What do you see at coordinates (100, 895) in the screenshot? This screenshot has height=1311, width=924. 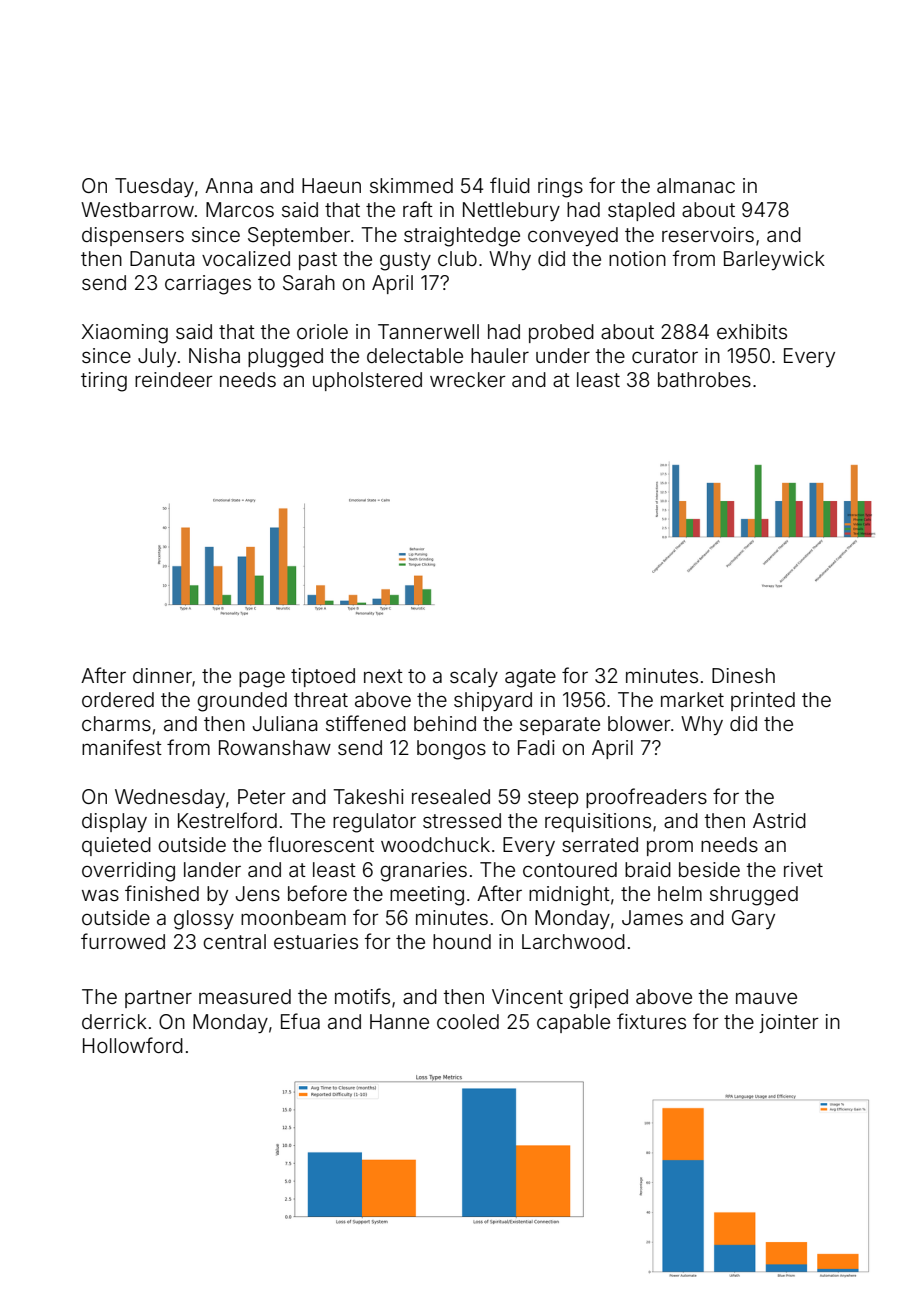 I see `was` at bounding box center [100, 895].
